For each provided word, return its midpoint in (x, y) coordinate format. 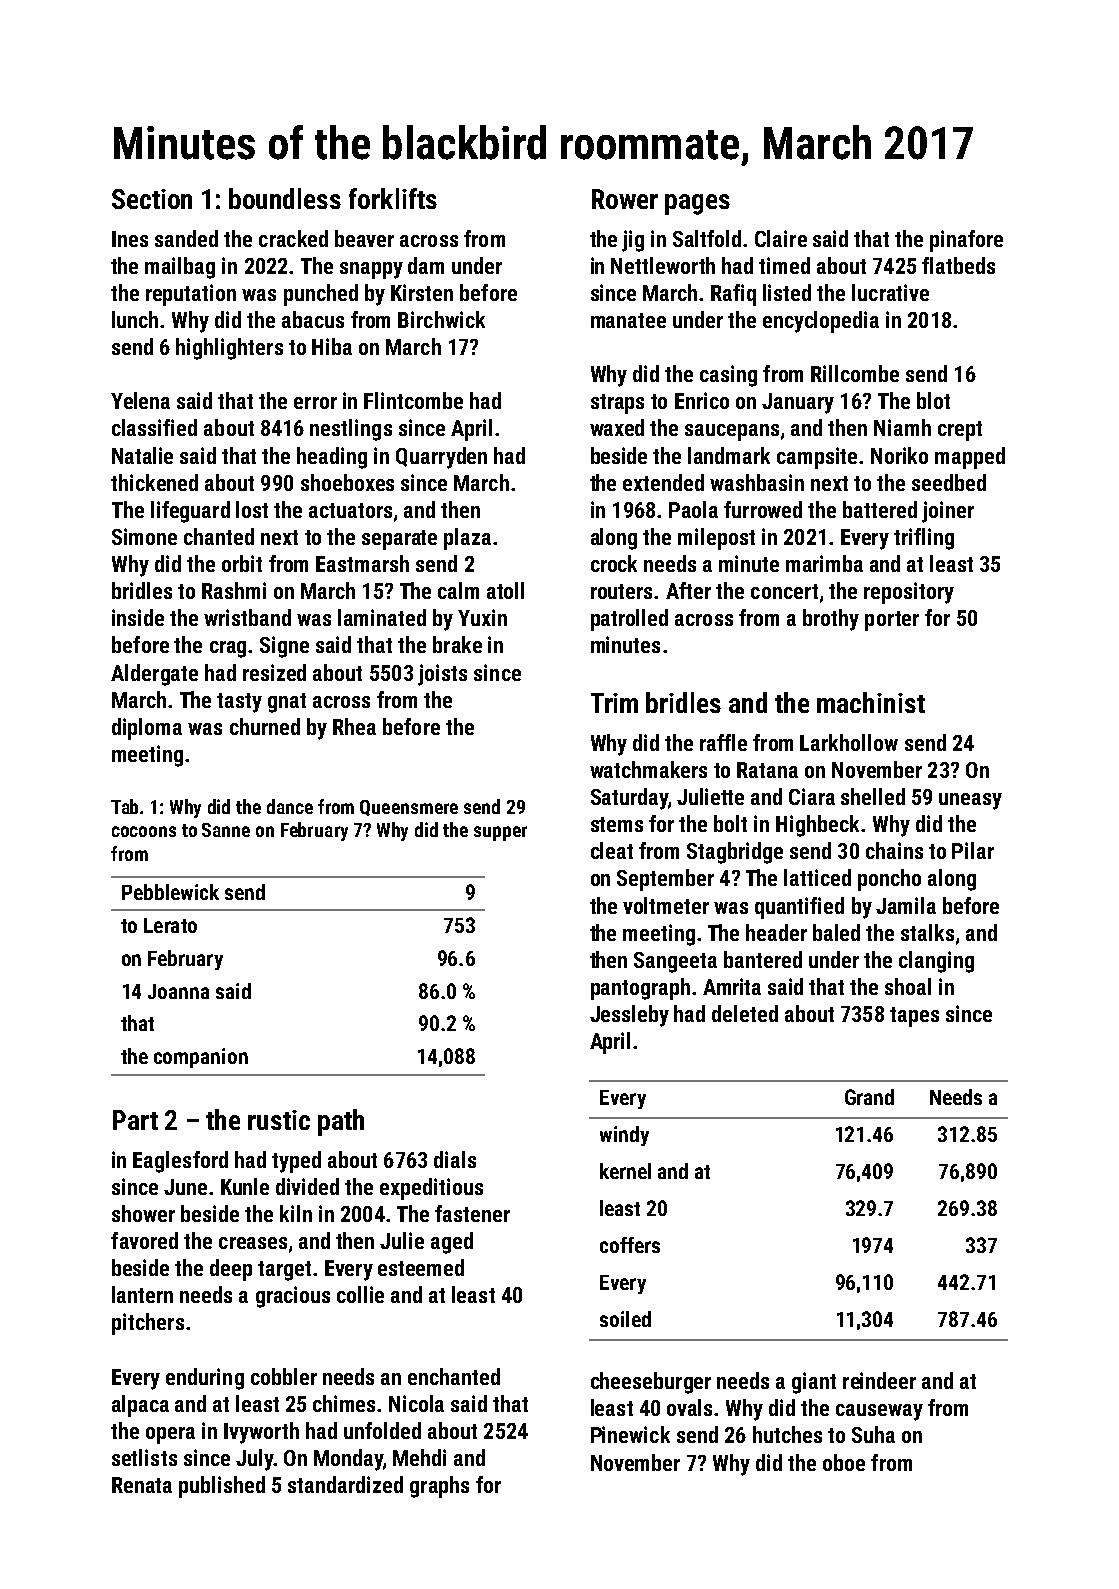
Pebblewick (170, 892)
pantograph (640, 989)
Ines (130, 239)
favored (144, 1240)
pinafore (966, 241)
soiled (625, 1319)
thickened (154, 482)
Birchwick (441, 319)
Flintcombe (413, 400)
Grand (869, 1097)
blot (933, 400)
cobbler (284, 1376)
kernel (625, 1171)
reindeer (879, 1380)
